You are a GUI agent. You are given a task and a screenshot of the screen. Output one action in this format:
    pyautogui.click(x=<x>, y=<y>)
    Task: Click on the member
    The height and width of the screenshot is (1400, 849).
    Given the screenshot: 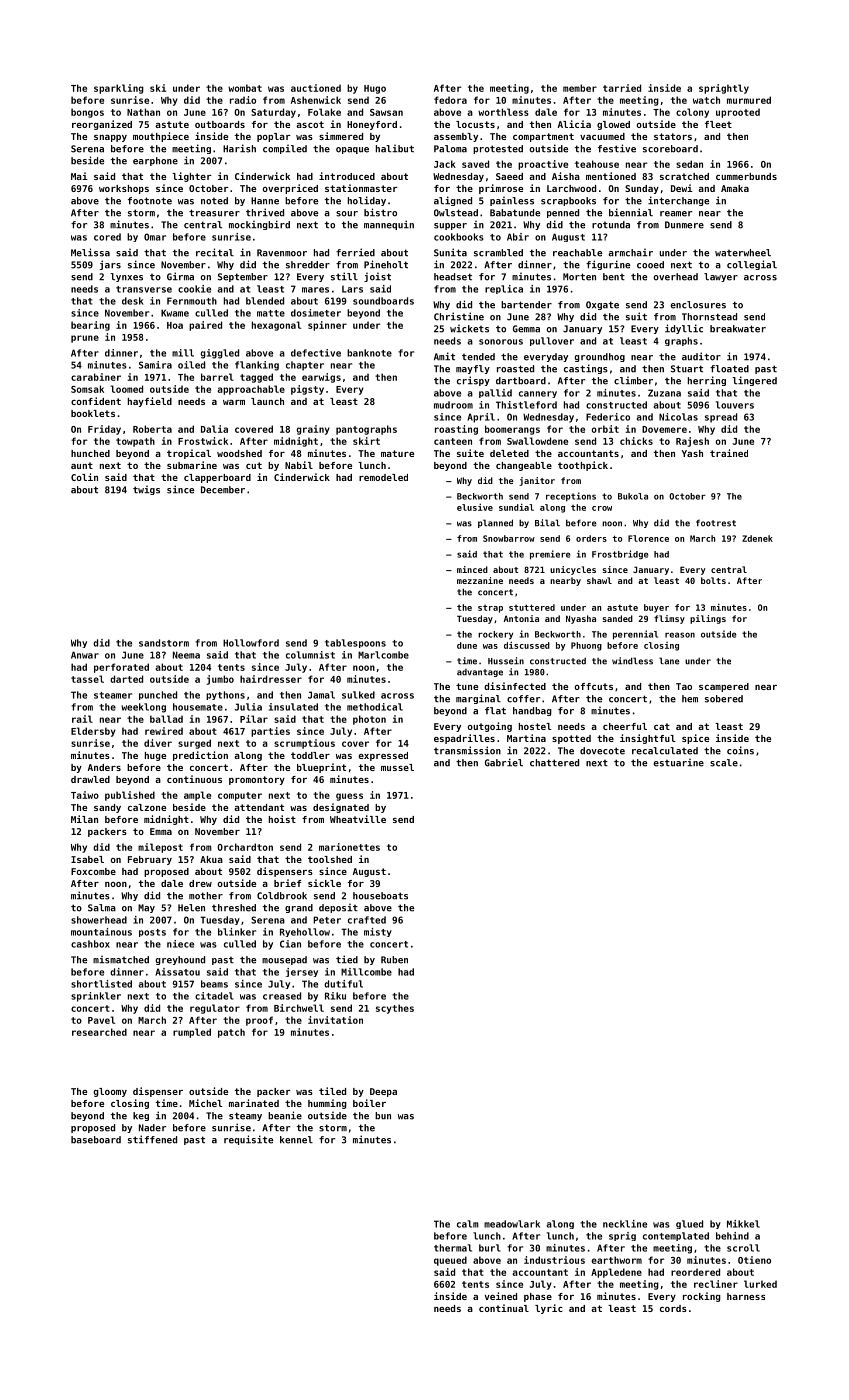 What is the action you would take?
    pyautogui.click(x=580, y=88)
